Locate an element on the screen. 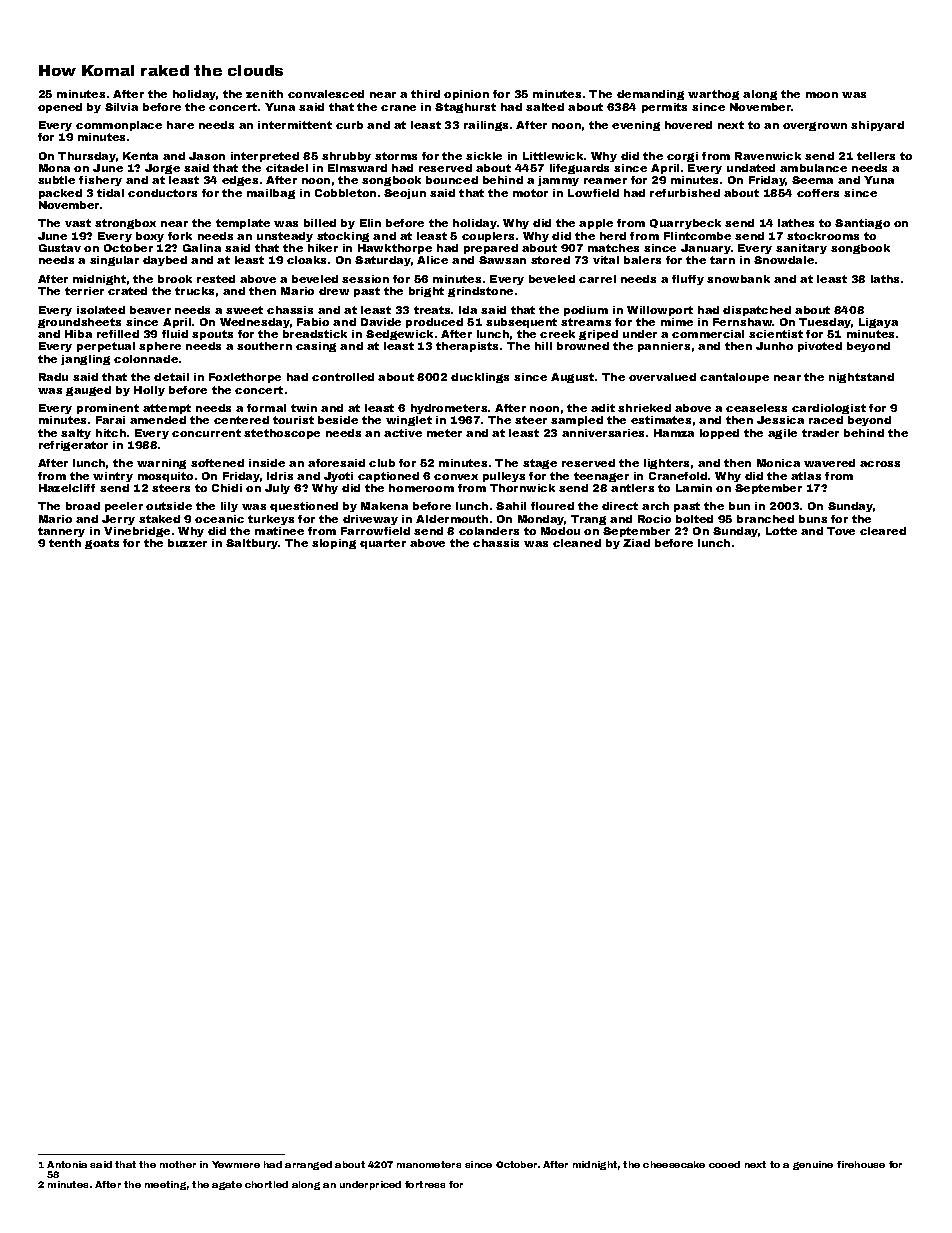 This screenshot has height=1233, width=952. cooed is located at coordinates (724, 1164).
